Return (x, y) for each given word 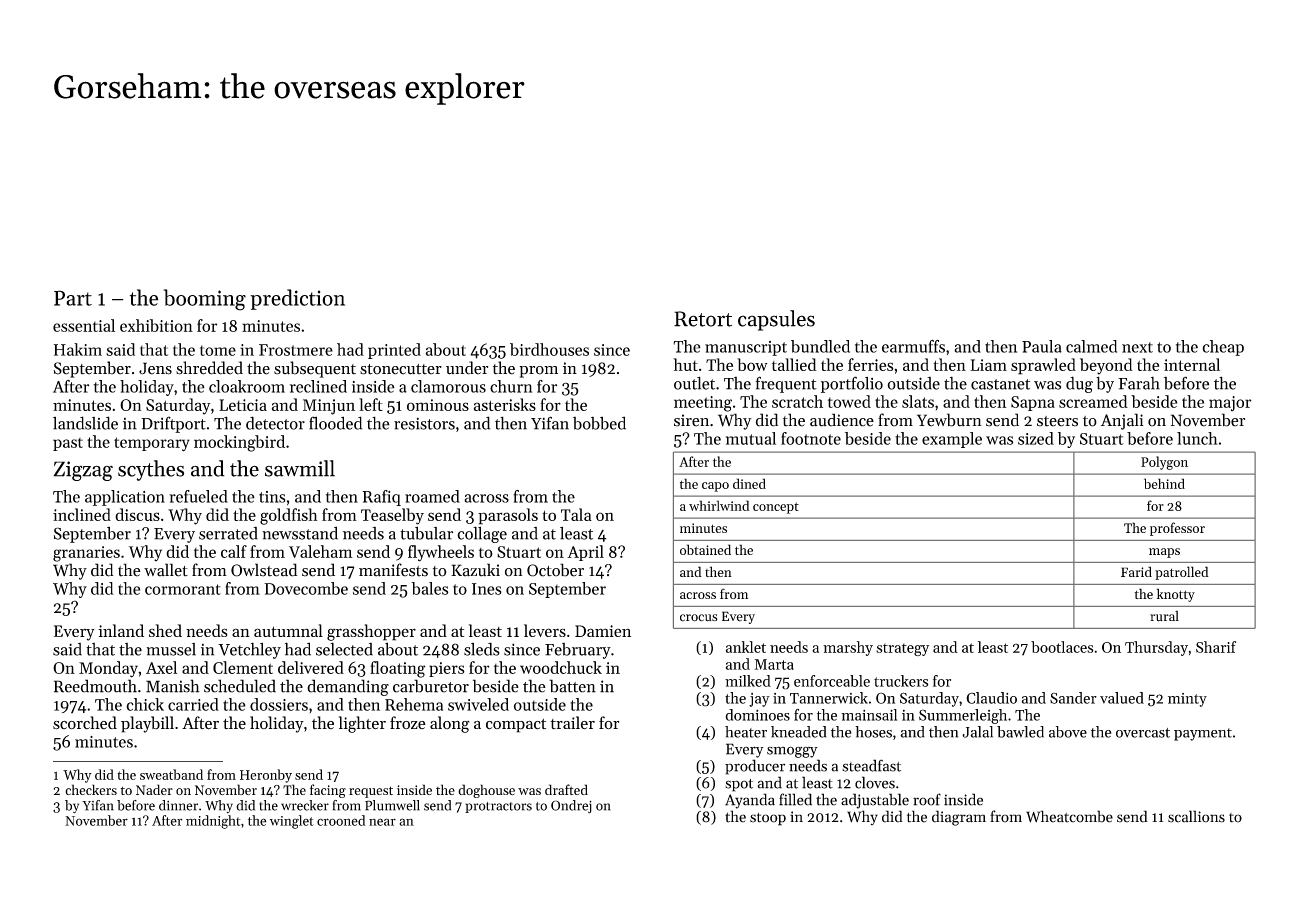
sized (1036, 438)
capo (715, 487)
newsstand (300, 533)
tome (218, 350)
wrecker (305, 805)
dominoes (757, 715)
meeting (703, 404)
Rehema (414, 704)
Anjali (1122, 421)
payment (1203, 734)
